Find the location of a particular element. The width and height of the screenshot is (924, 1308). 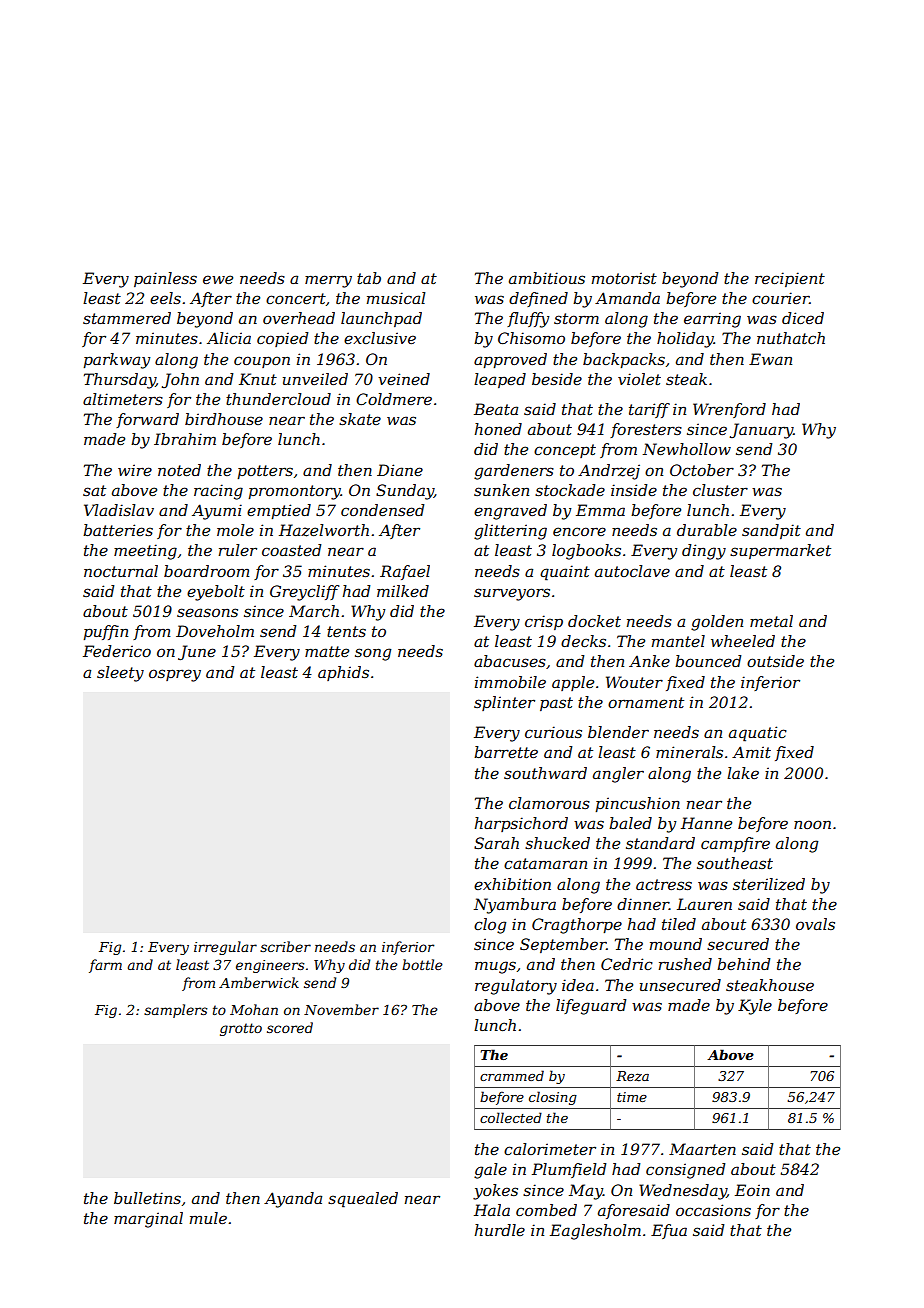

outside is located at coordinates (775, 661).
